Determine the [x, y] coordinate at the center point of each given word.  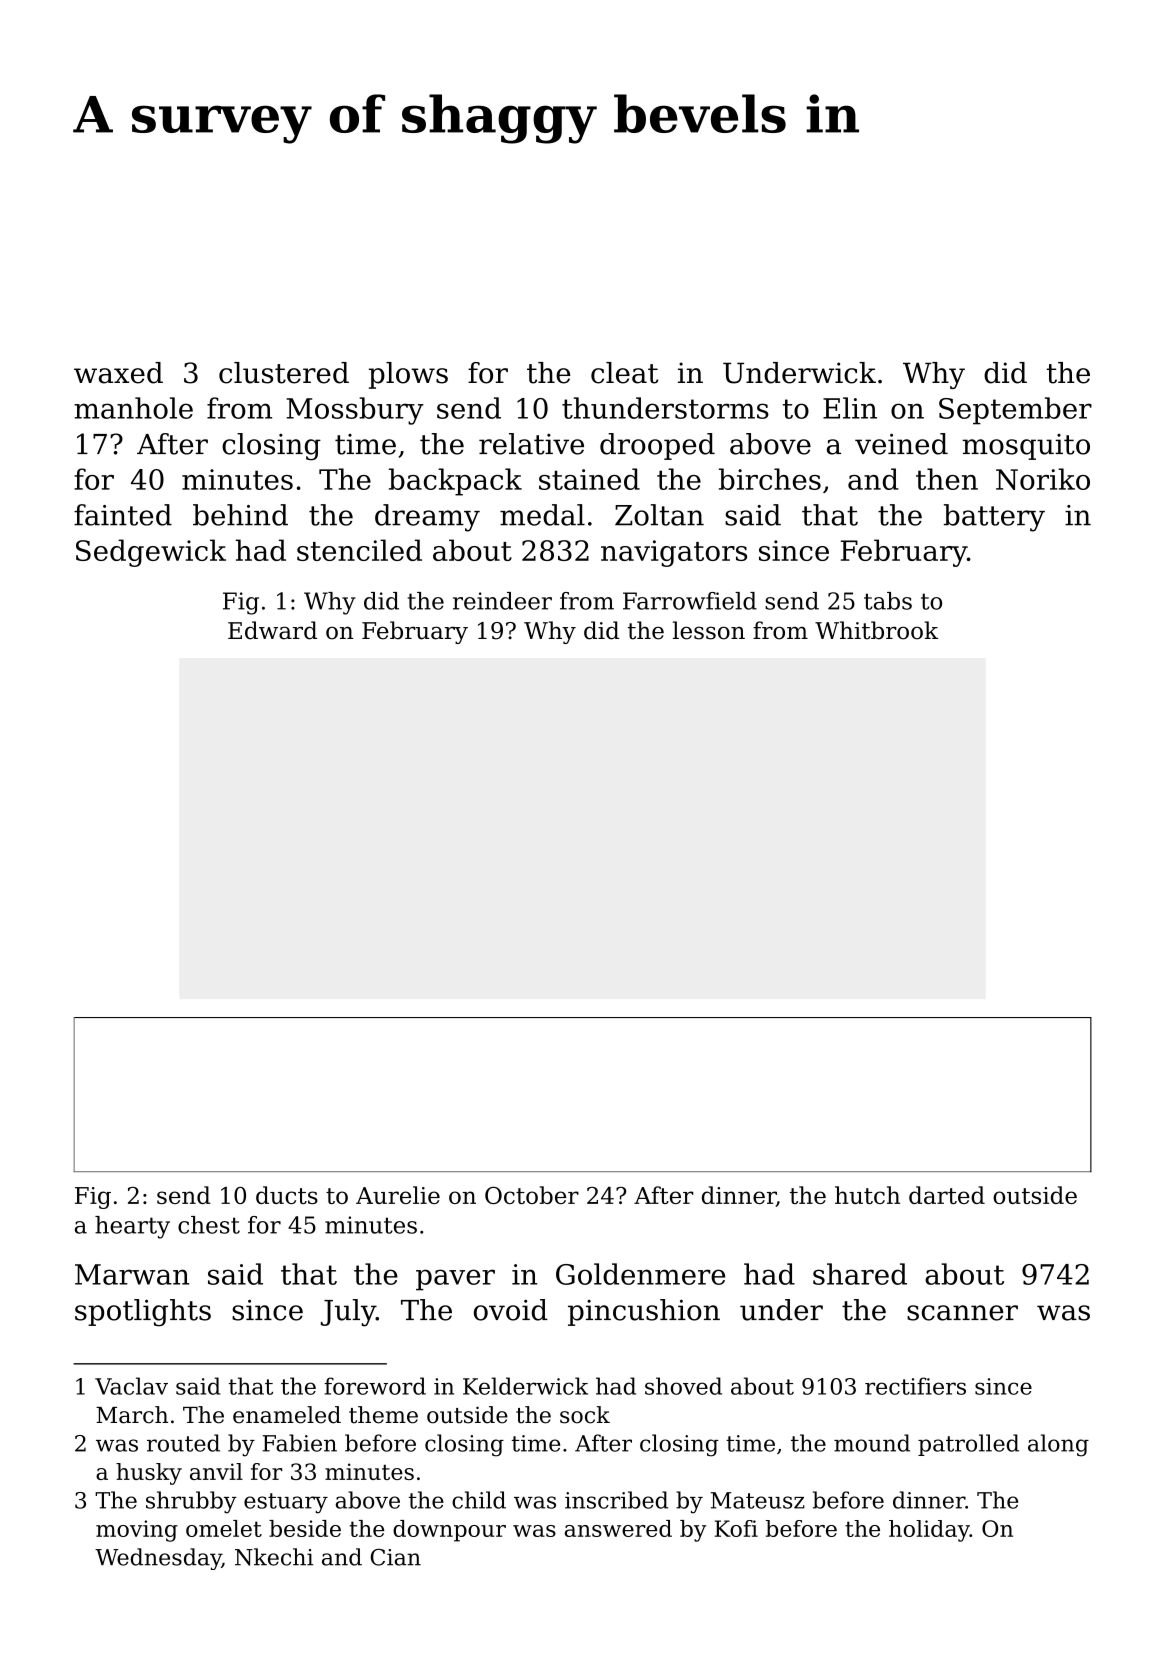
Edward [272, 630]
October [532, 1195]
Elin [850, 408]
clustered [284, 373]
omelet [224, 1528]
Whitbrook [876, 630]
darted [947, 1195]
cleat [624, 373]
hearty [132, 1227]
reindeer [502, 601]
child [479, 1500]
